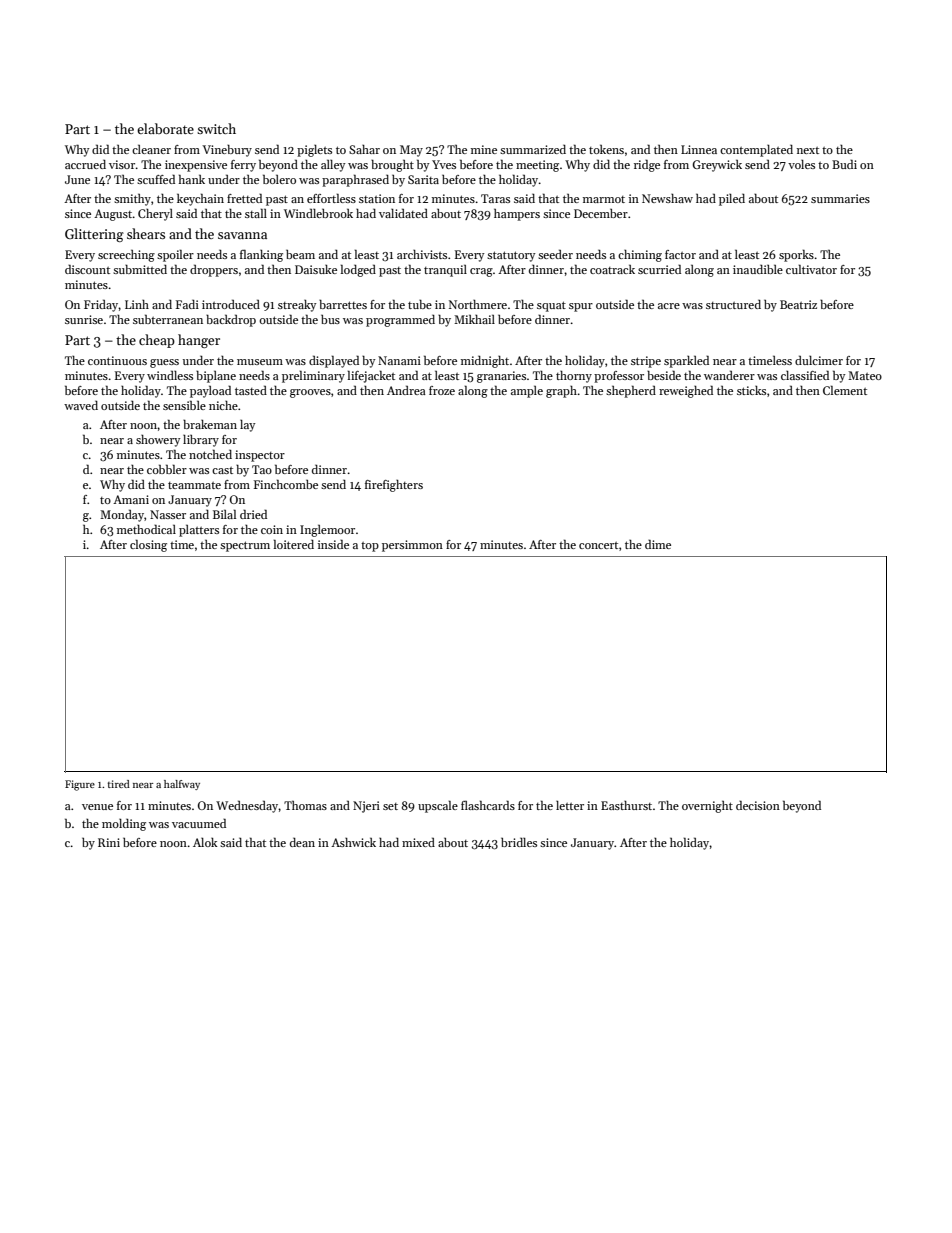 This screenshot has width=952, height=1233. What do you see at coordinates (626, 805) in the screenshot?
I see `Easthurst` at bounding box center [626, 805].
